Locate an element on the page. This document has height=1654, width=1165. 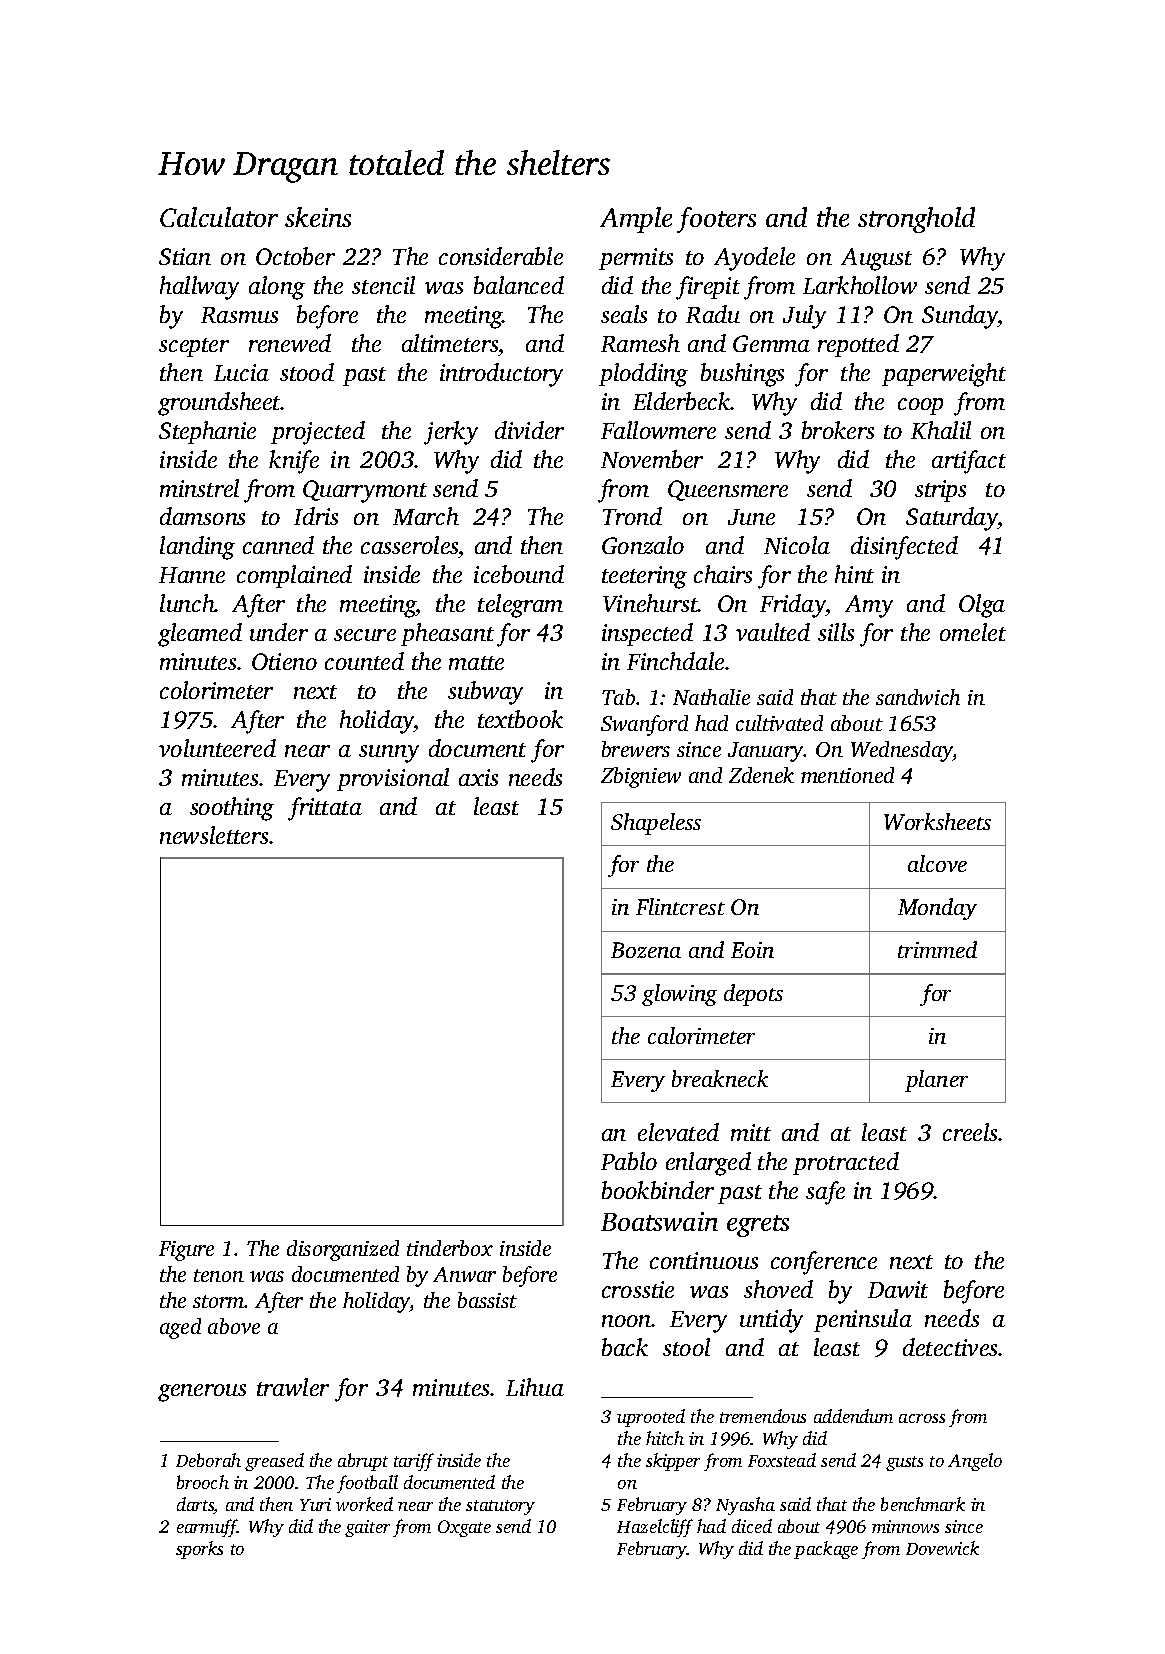
Trond is located at coordinates (632, 516).
